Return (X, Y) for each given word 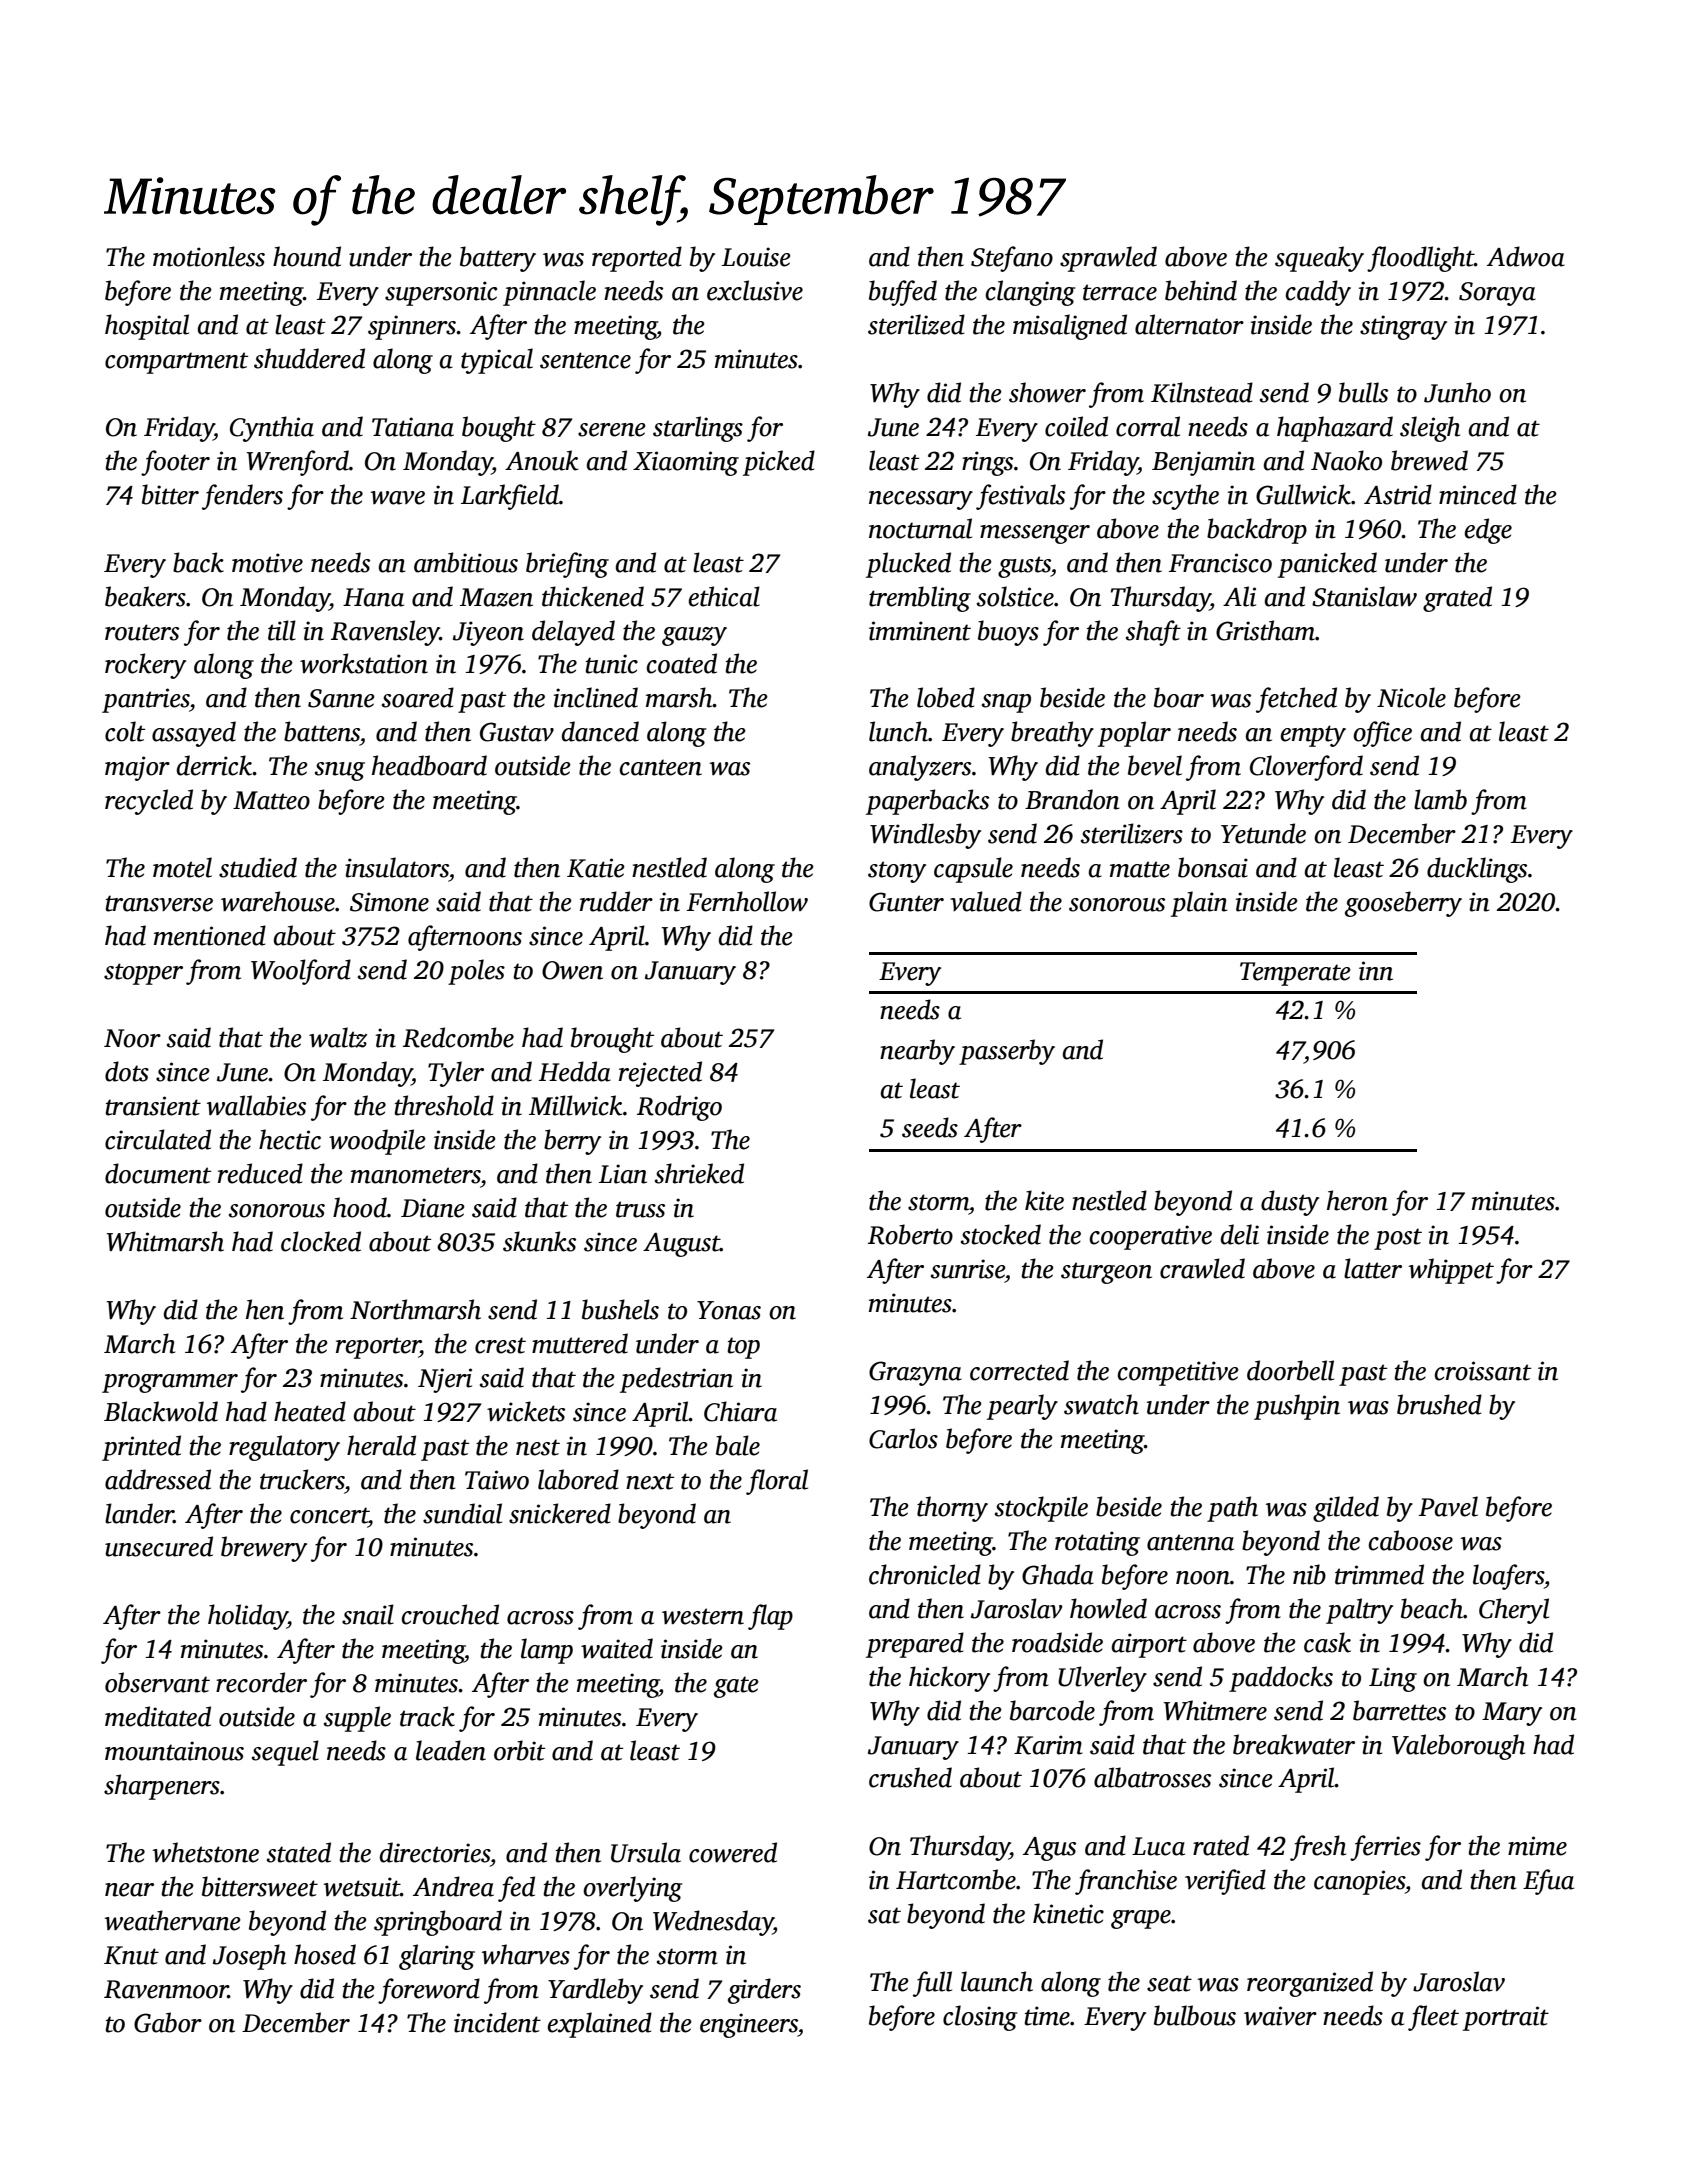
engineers (749, 2025)
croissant (1483, 1371)
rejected (660, 1074)
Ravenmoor (166, 1989)
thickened (593, 596)
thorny (952, 1509)
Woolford (301, 972)
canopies (1359, 1882)
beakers (145, 596)
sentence (585, 360)
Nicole (1411, 697)
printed (141, 1448)
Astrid (1398, 494)
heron (1357, 1200)
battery (498, 259)
